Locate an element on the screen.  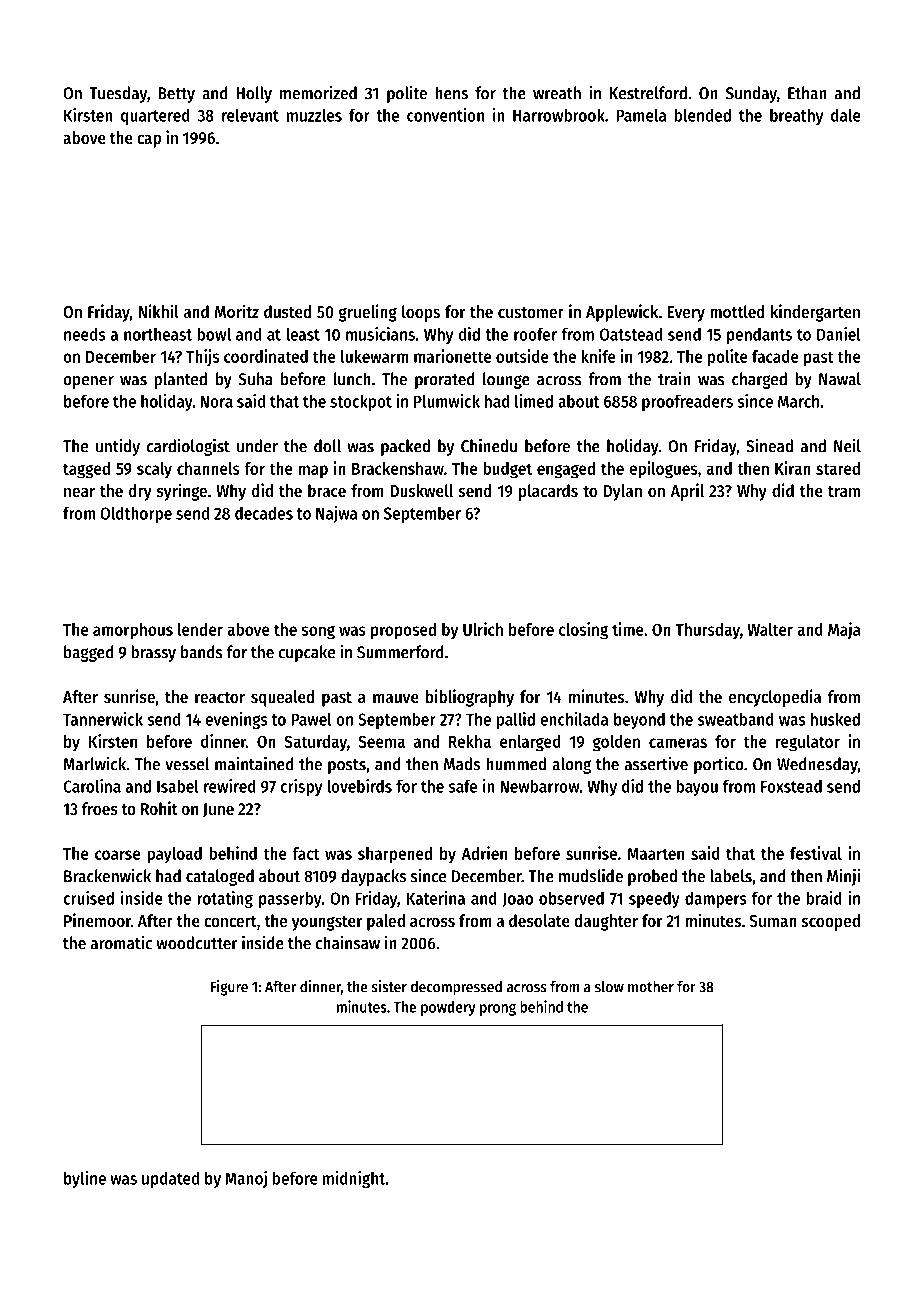
Tannerwick is located at coordinates (103, 719).
